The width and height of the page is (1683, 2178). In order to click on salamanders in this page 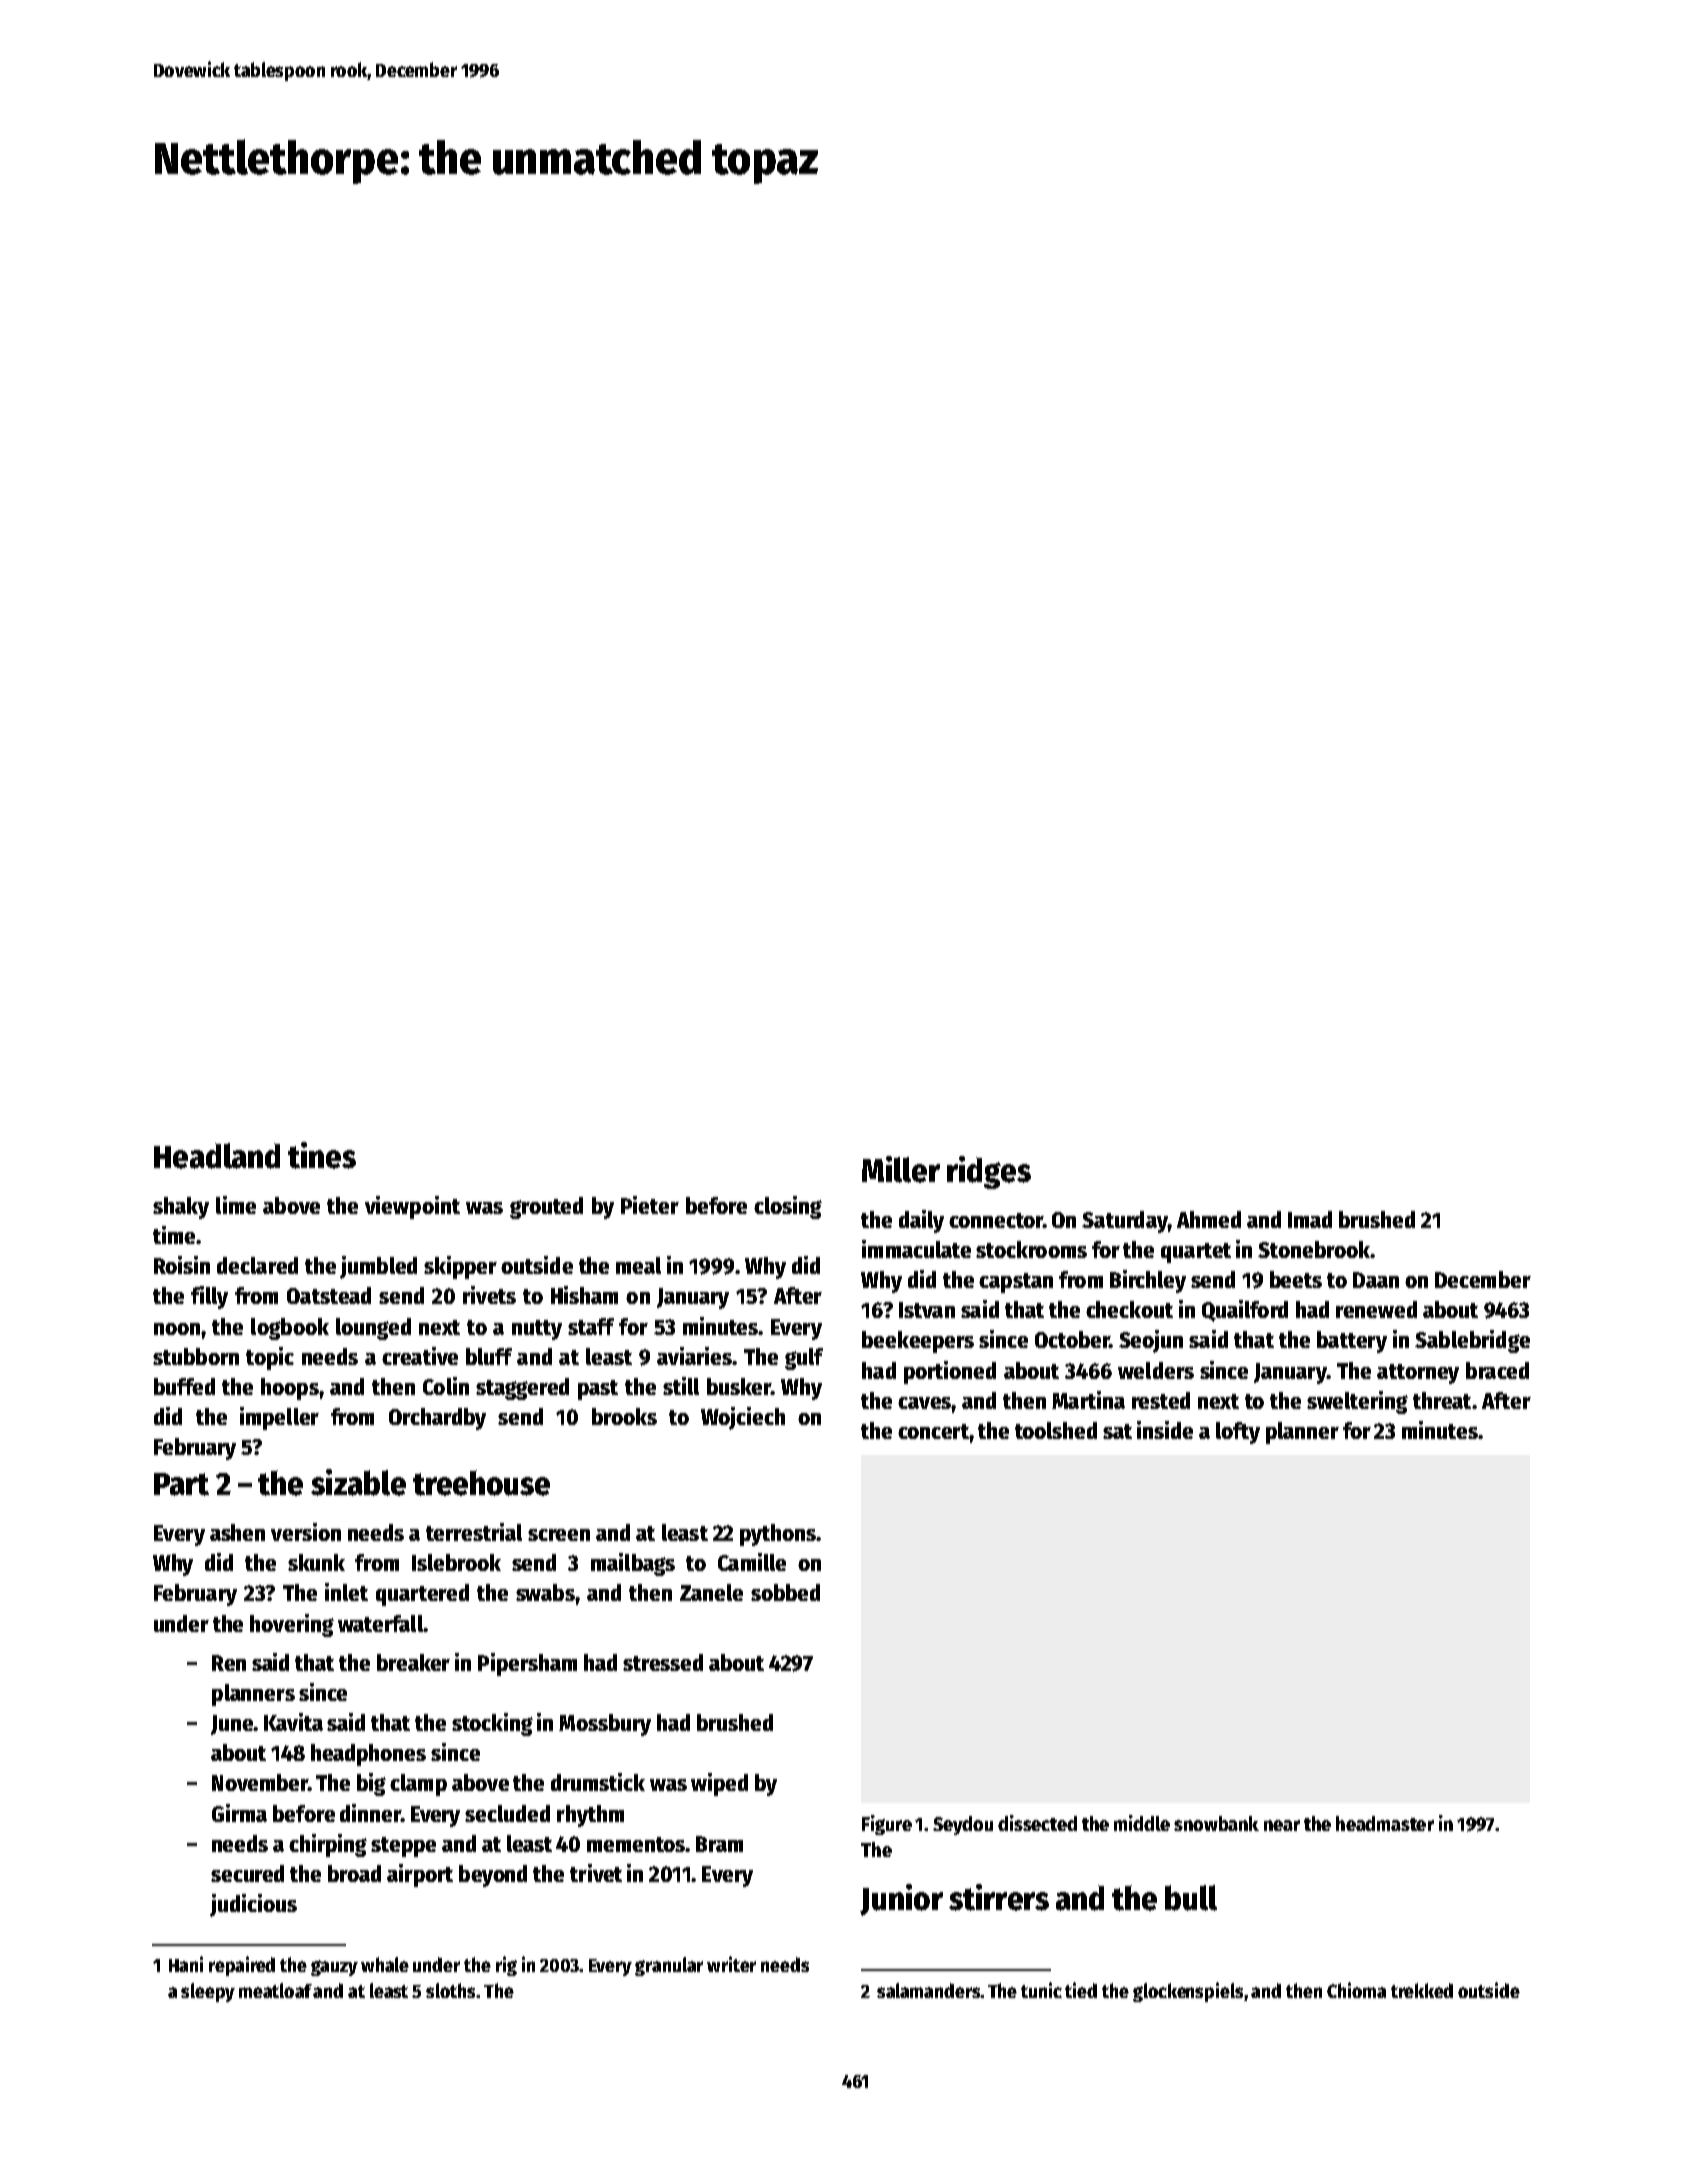, I will do `click(928, 1990)`.
